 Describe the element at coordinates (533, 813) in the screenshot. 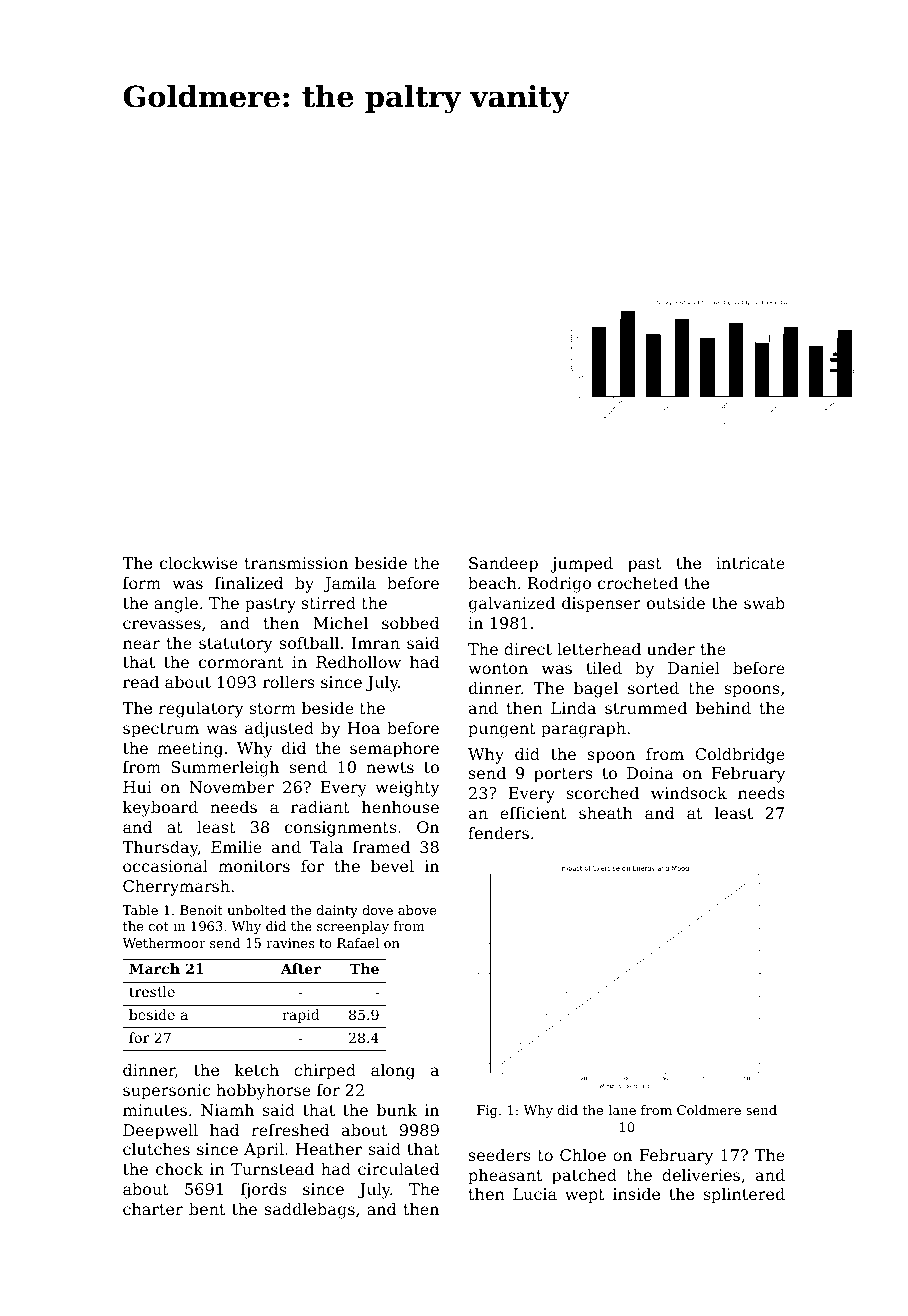

I see `efficient` at that location.
